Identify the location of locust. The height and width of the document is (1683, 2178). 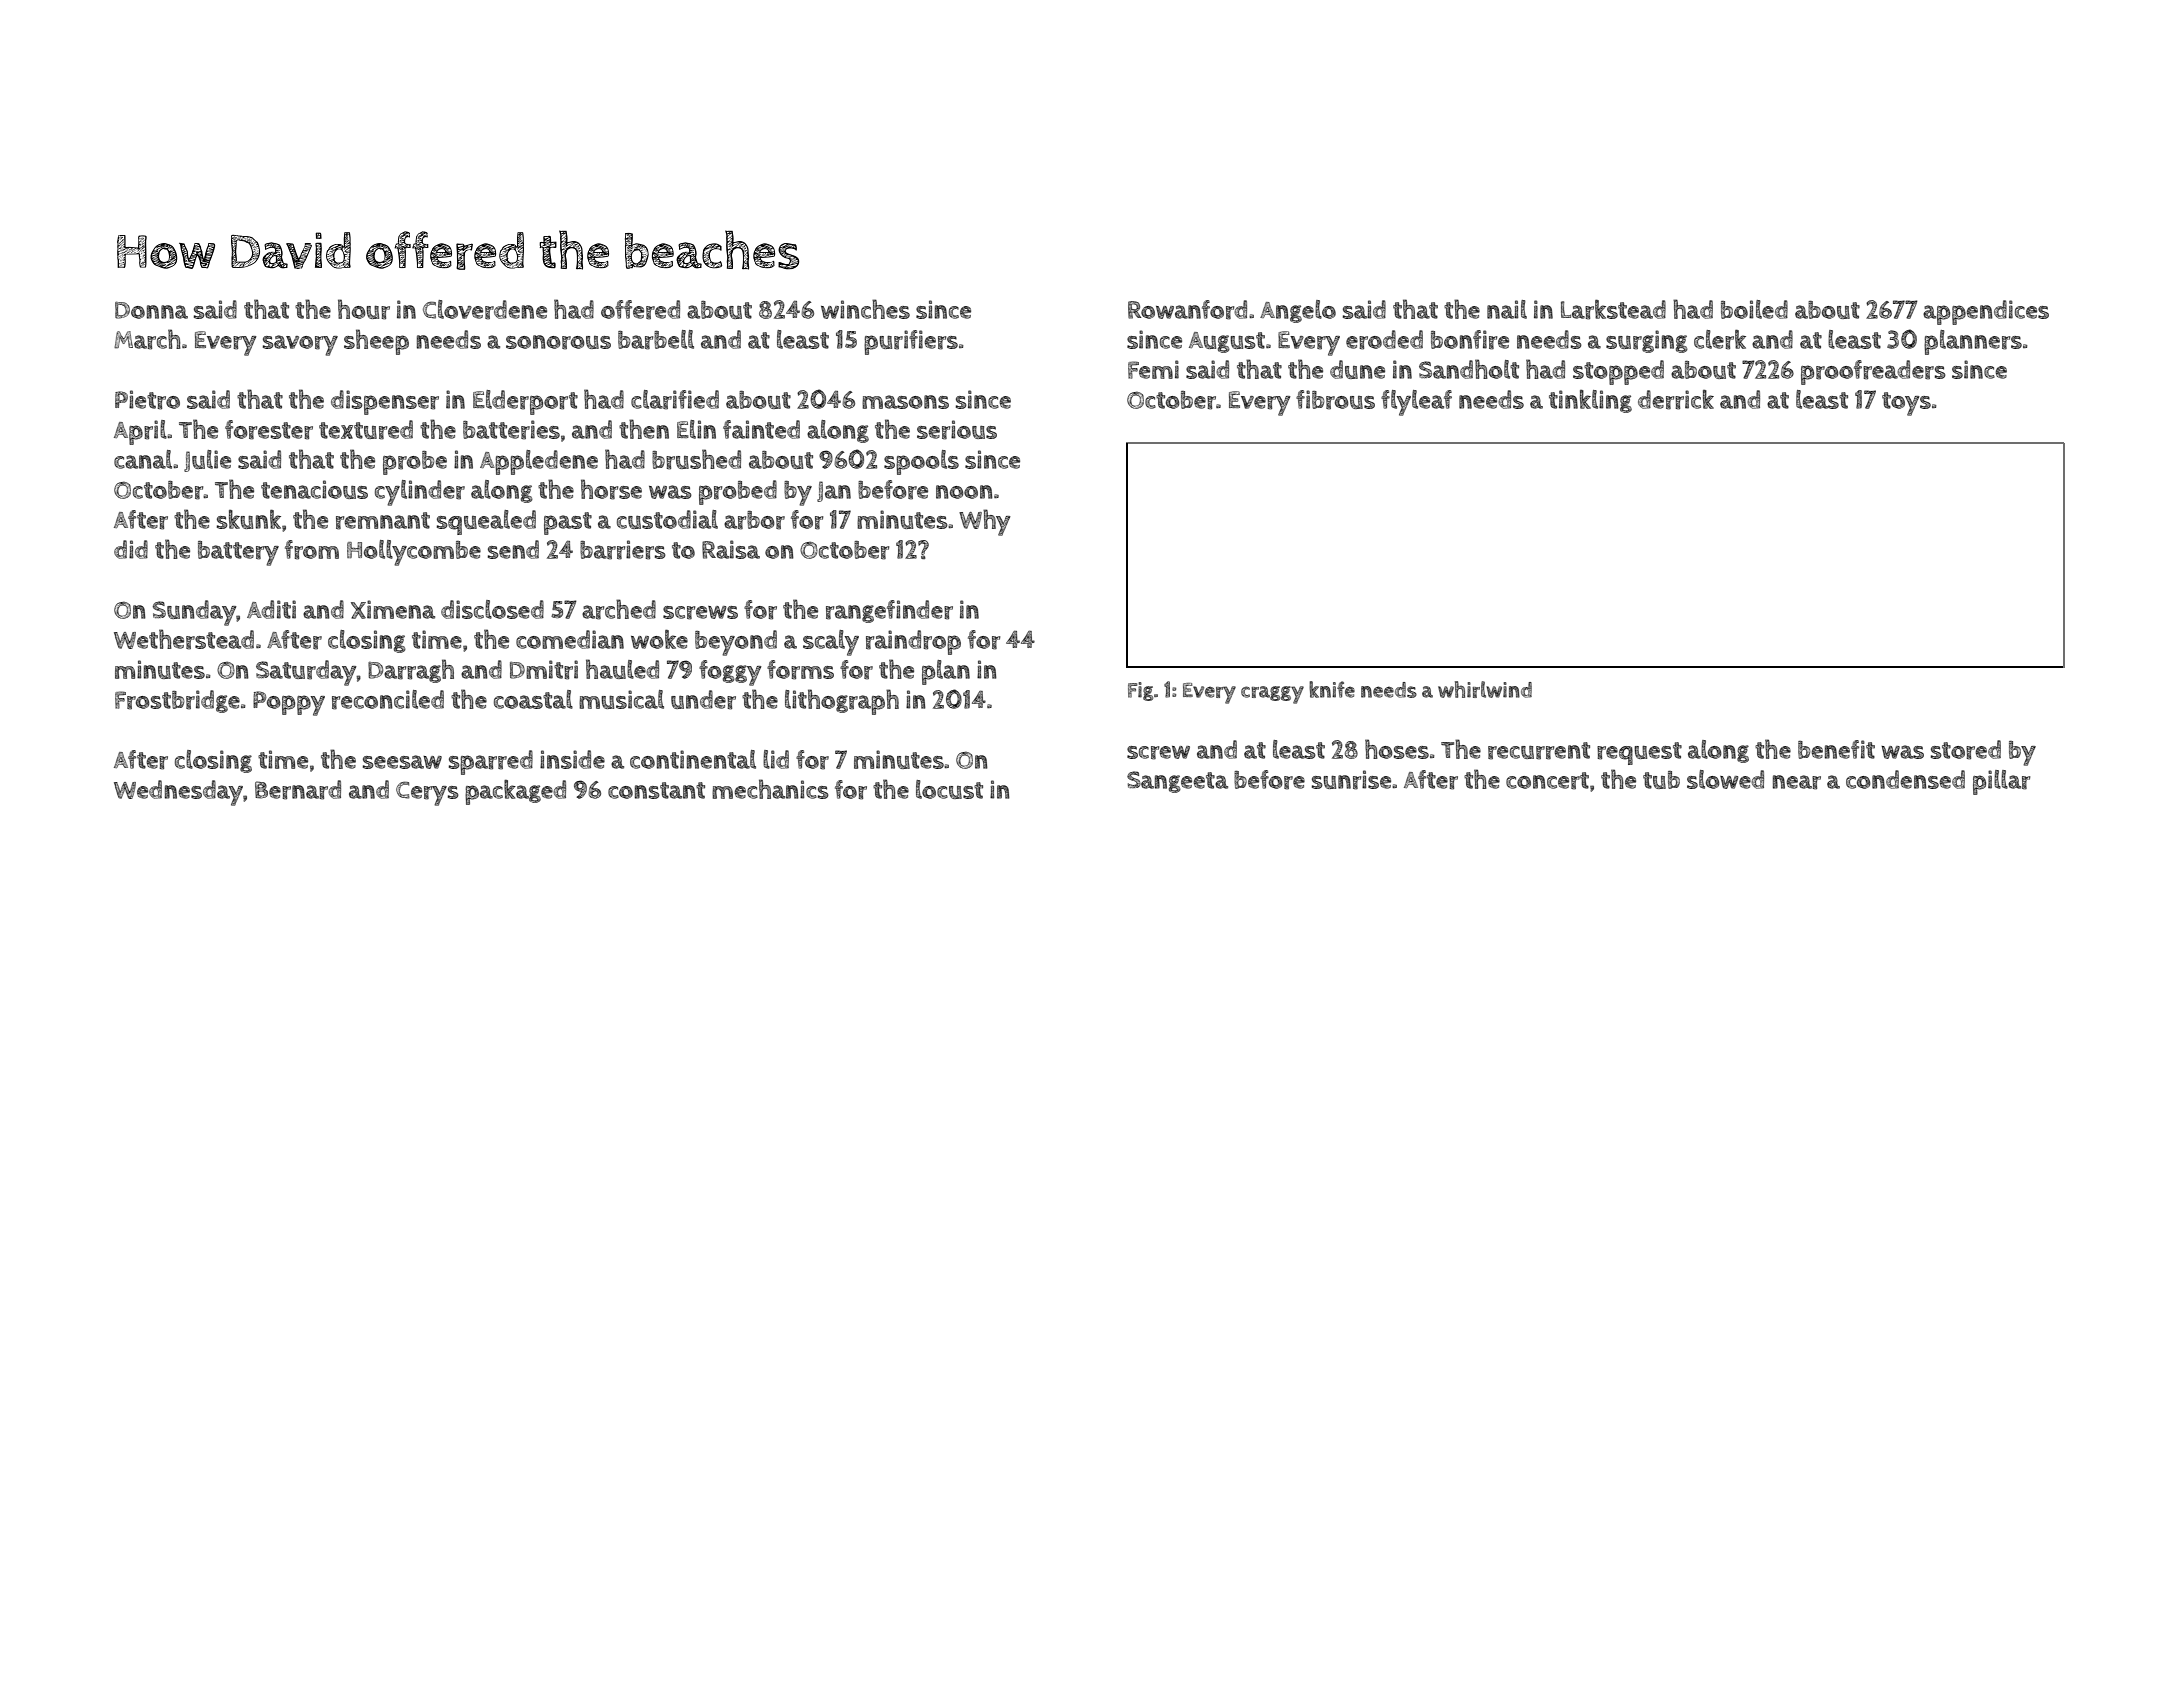
(949, 789).
